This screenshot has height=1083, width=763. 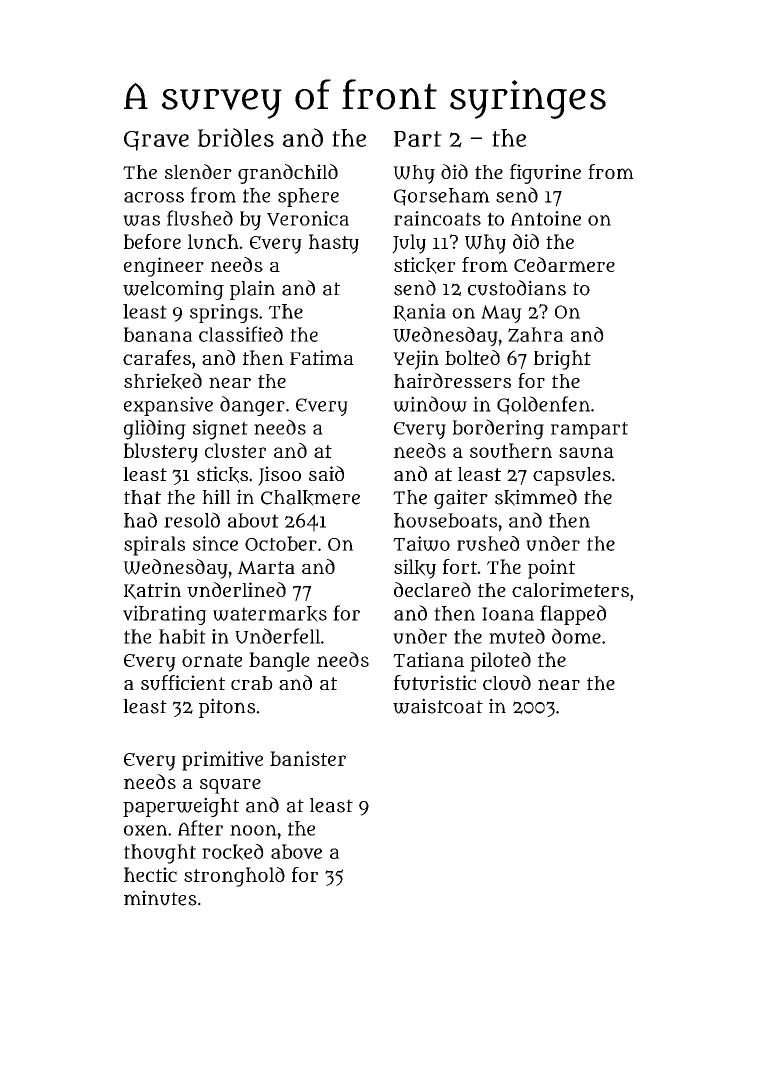 I want to click on figurine, so click(x=545, y=174).
